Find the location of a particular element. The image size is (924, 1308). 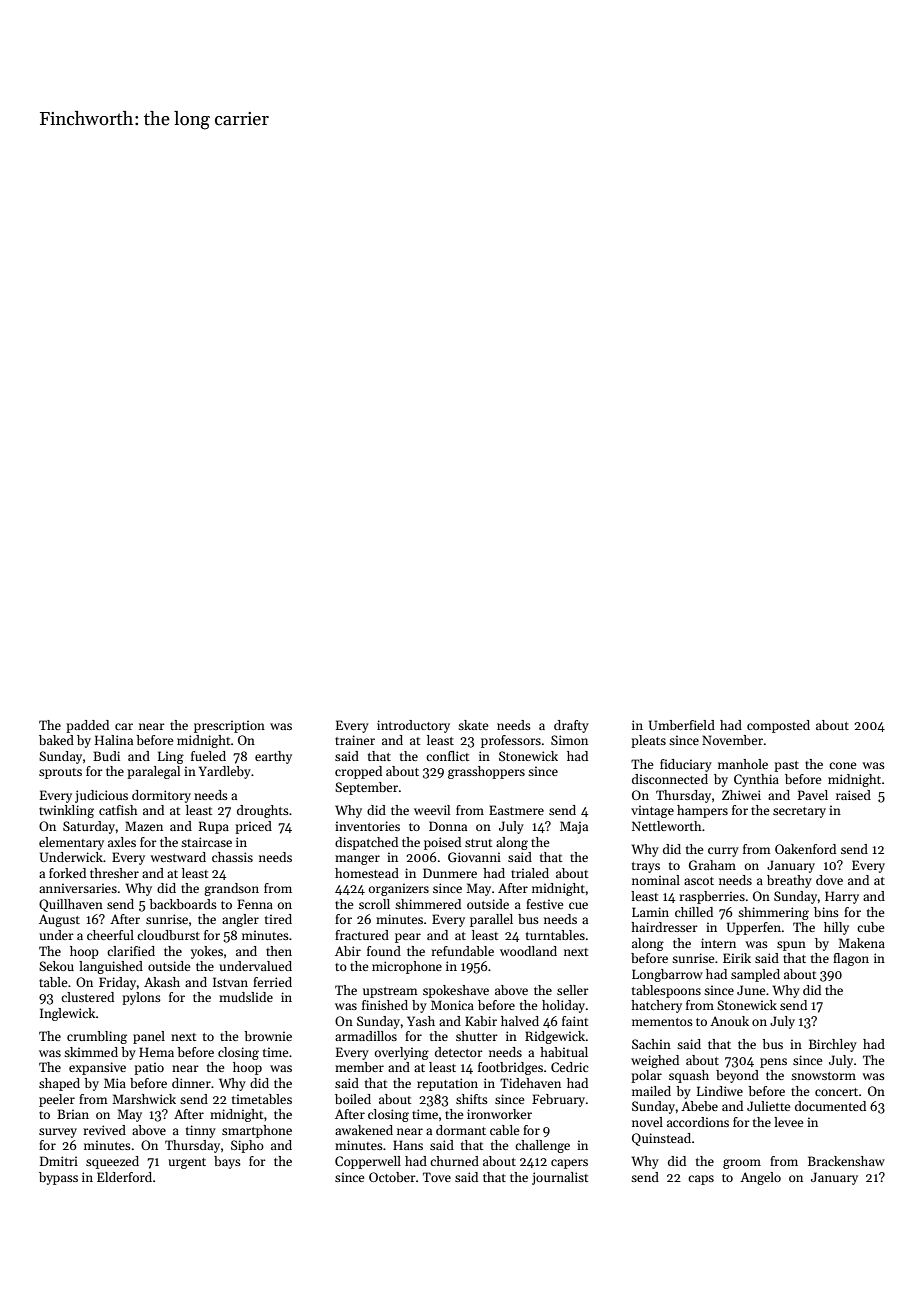

Cynthia is located at coordinates (756, 780).
